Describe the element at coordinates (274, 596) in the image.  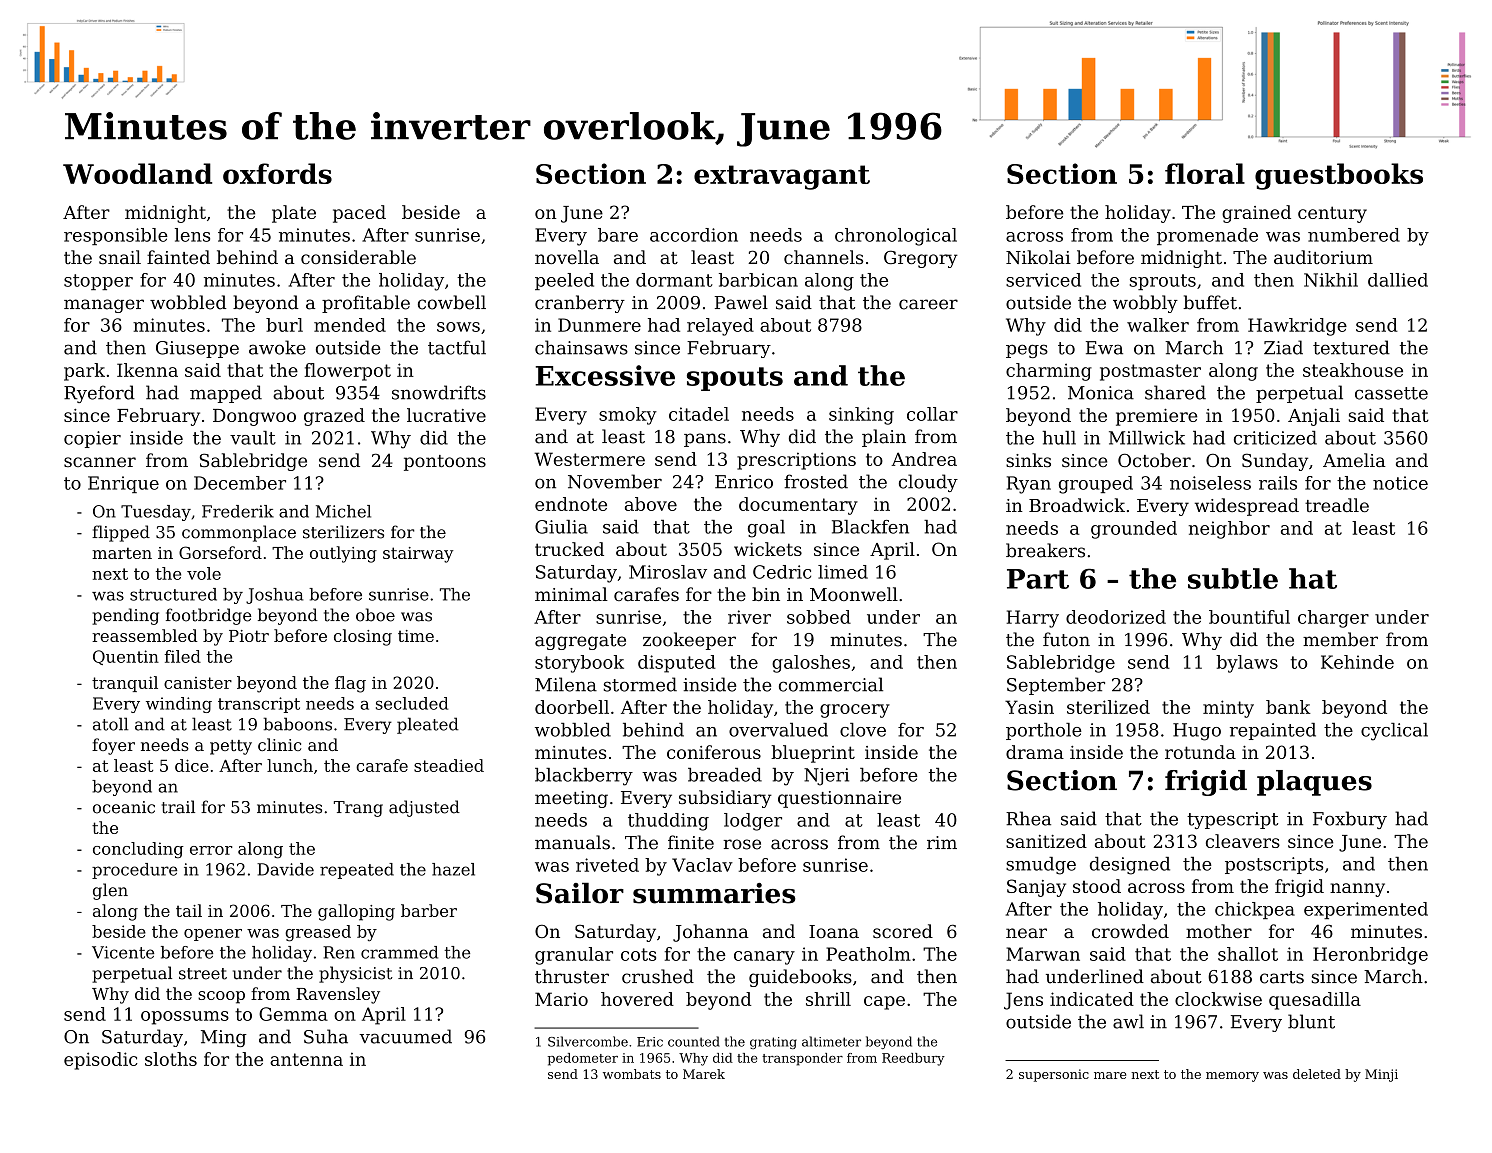
I see `Joshua` at that location.
